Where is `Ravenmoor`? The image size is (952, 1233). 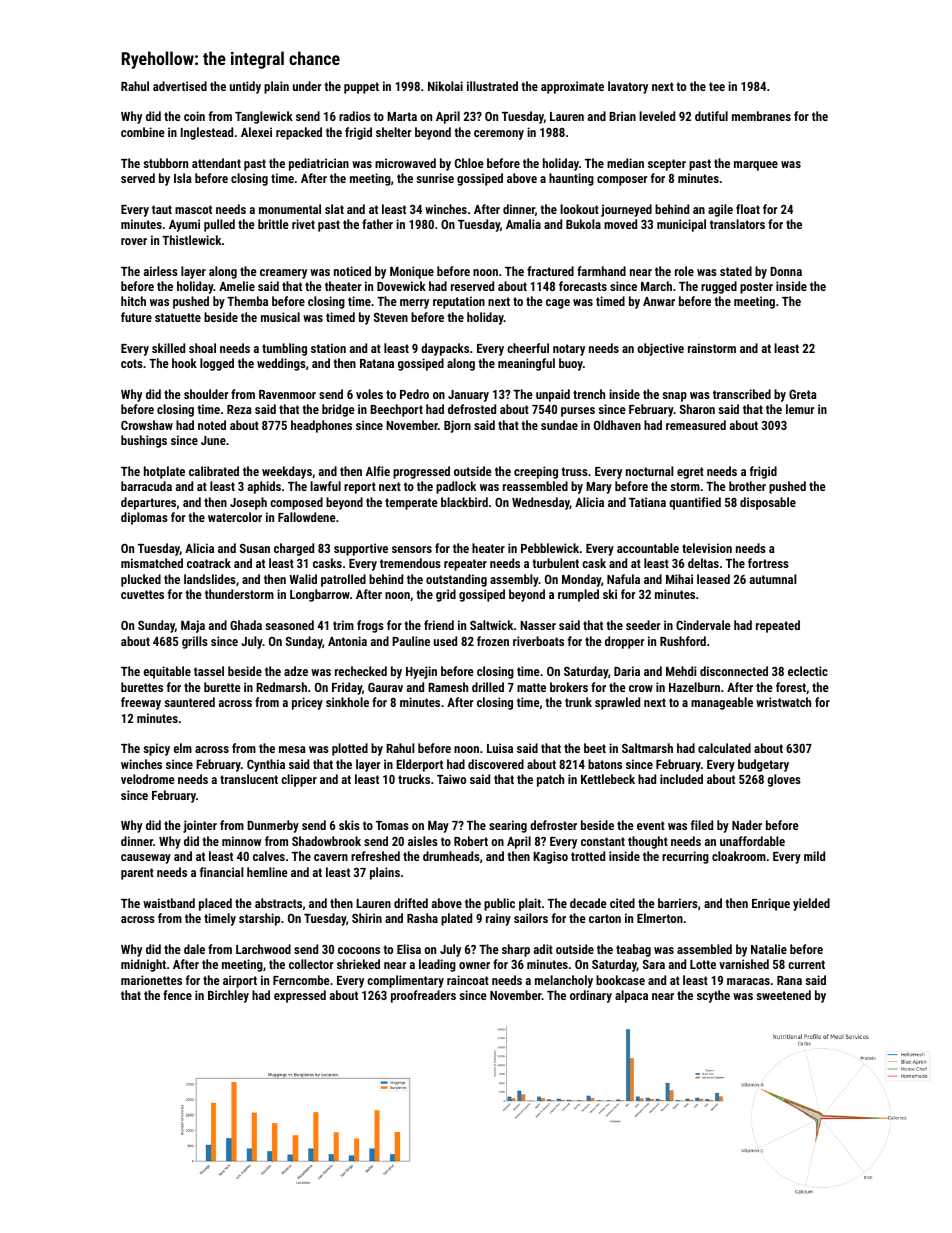
Ravenmoor is located at coordinates (287, 394).
